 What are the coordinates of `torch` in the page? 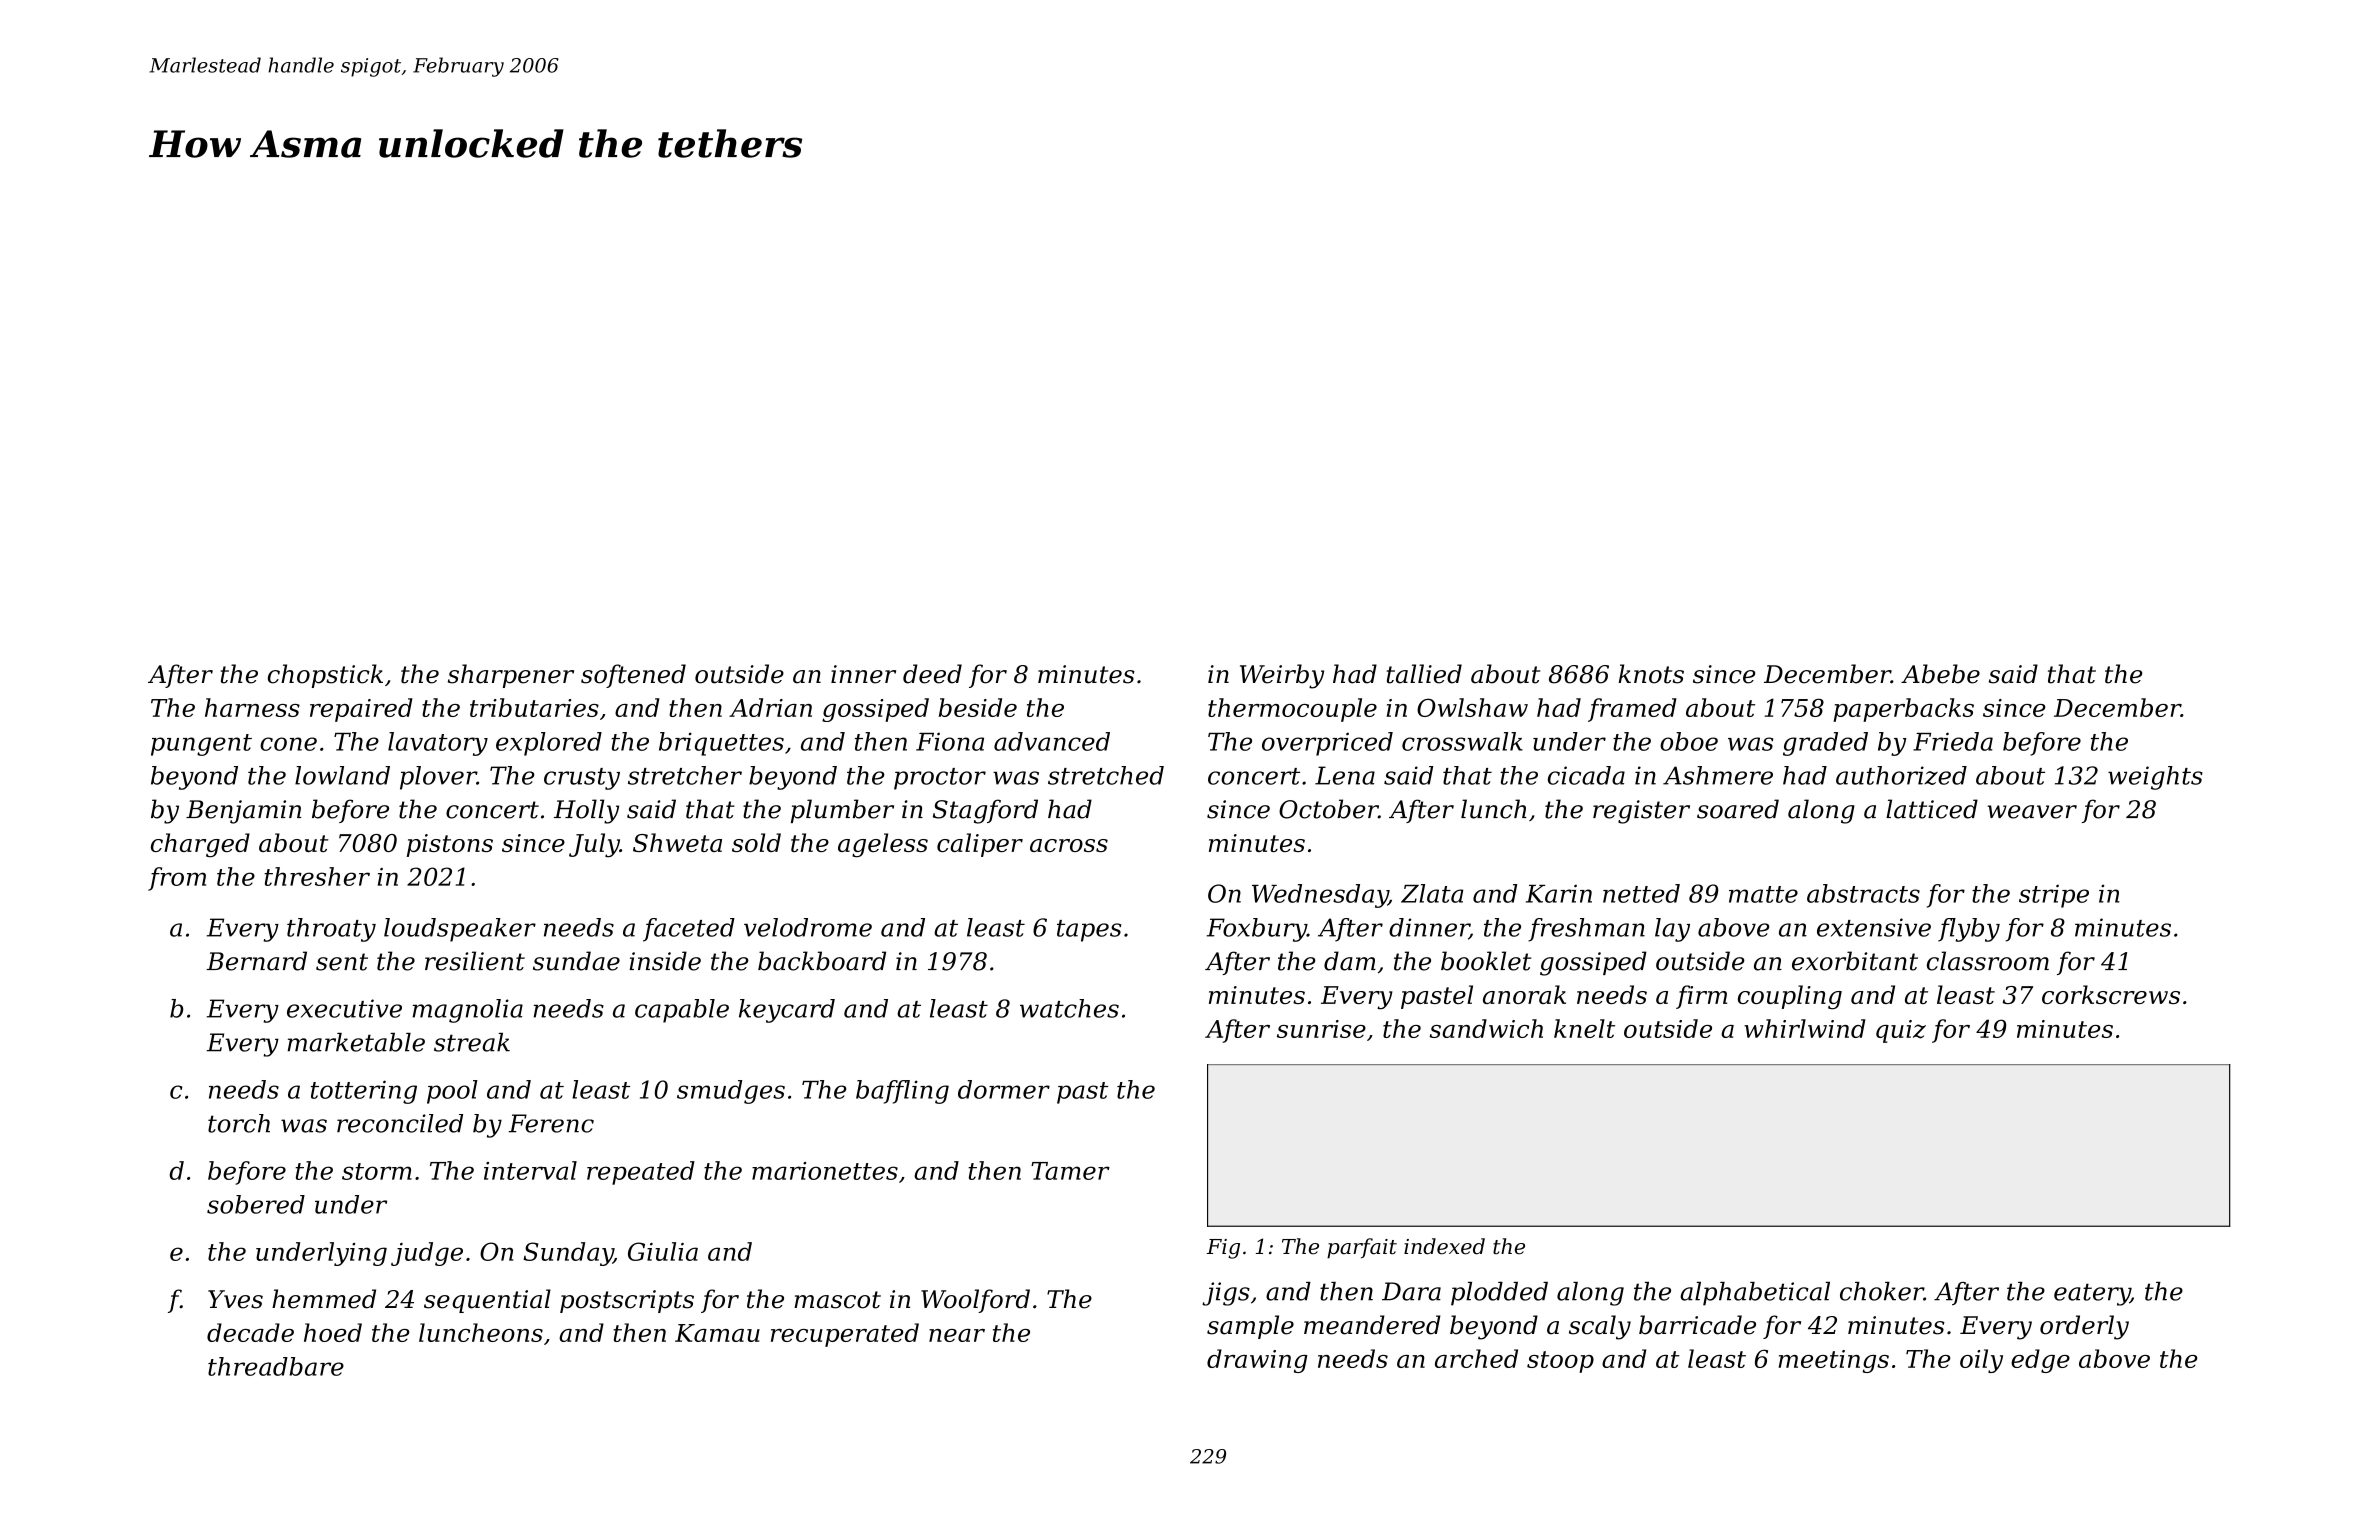 It's located at (239, 1123).
